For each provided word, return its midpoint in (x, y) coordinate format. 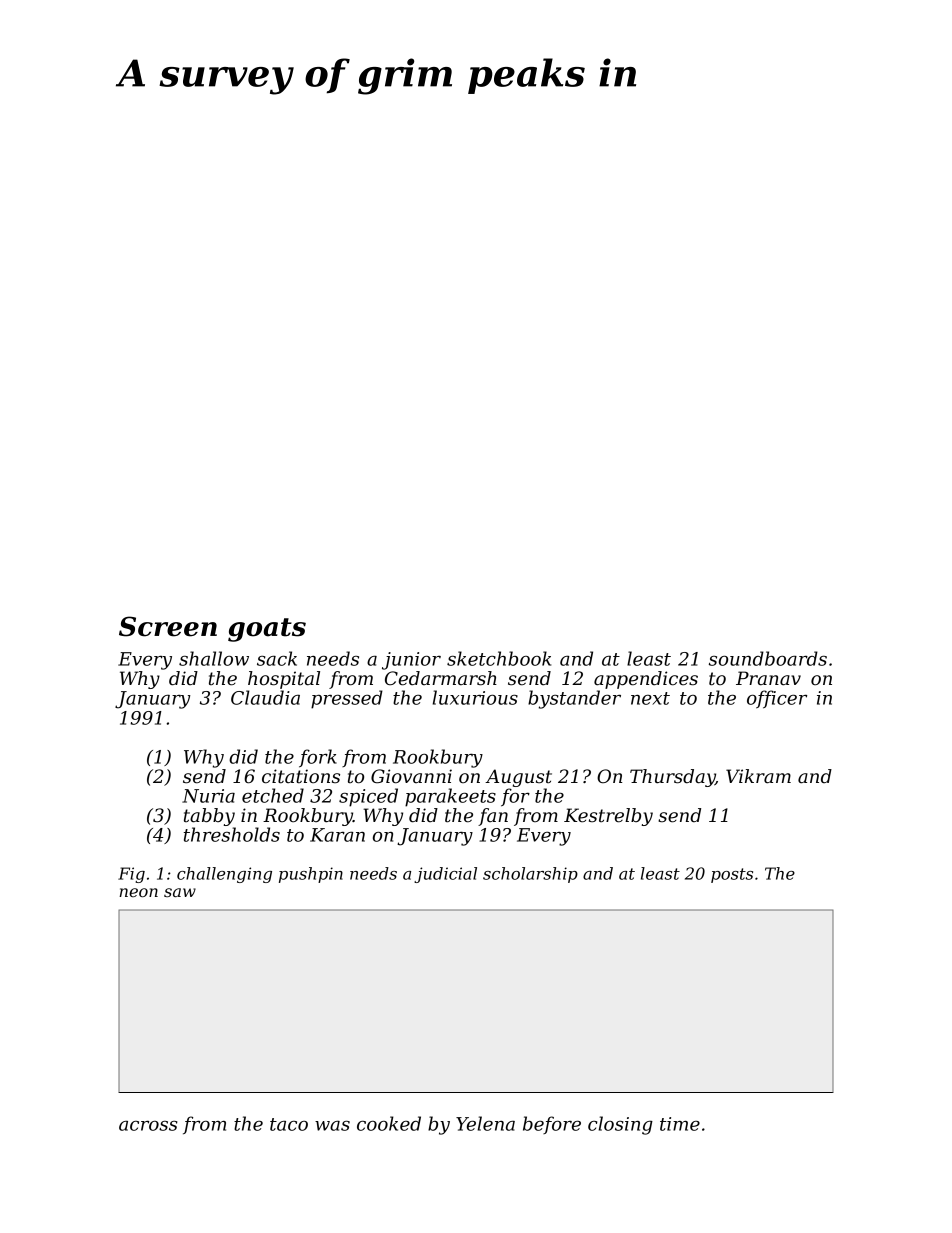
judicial (445, 875)
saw (180, 892)
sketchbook (499, 658)
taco (289, 1124)
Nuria (208, 796)
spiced (368, 797)
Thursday (672, 778)
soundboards (768, 658)
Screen (168, 626)
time (680, 1124)
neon (138, 892)
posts (732, 875)
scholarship (530, 875)
